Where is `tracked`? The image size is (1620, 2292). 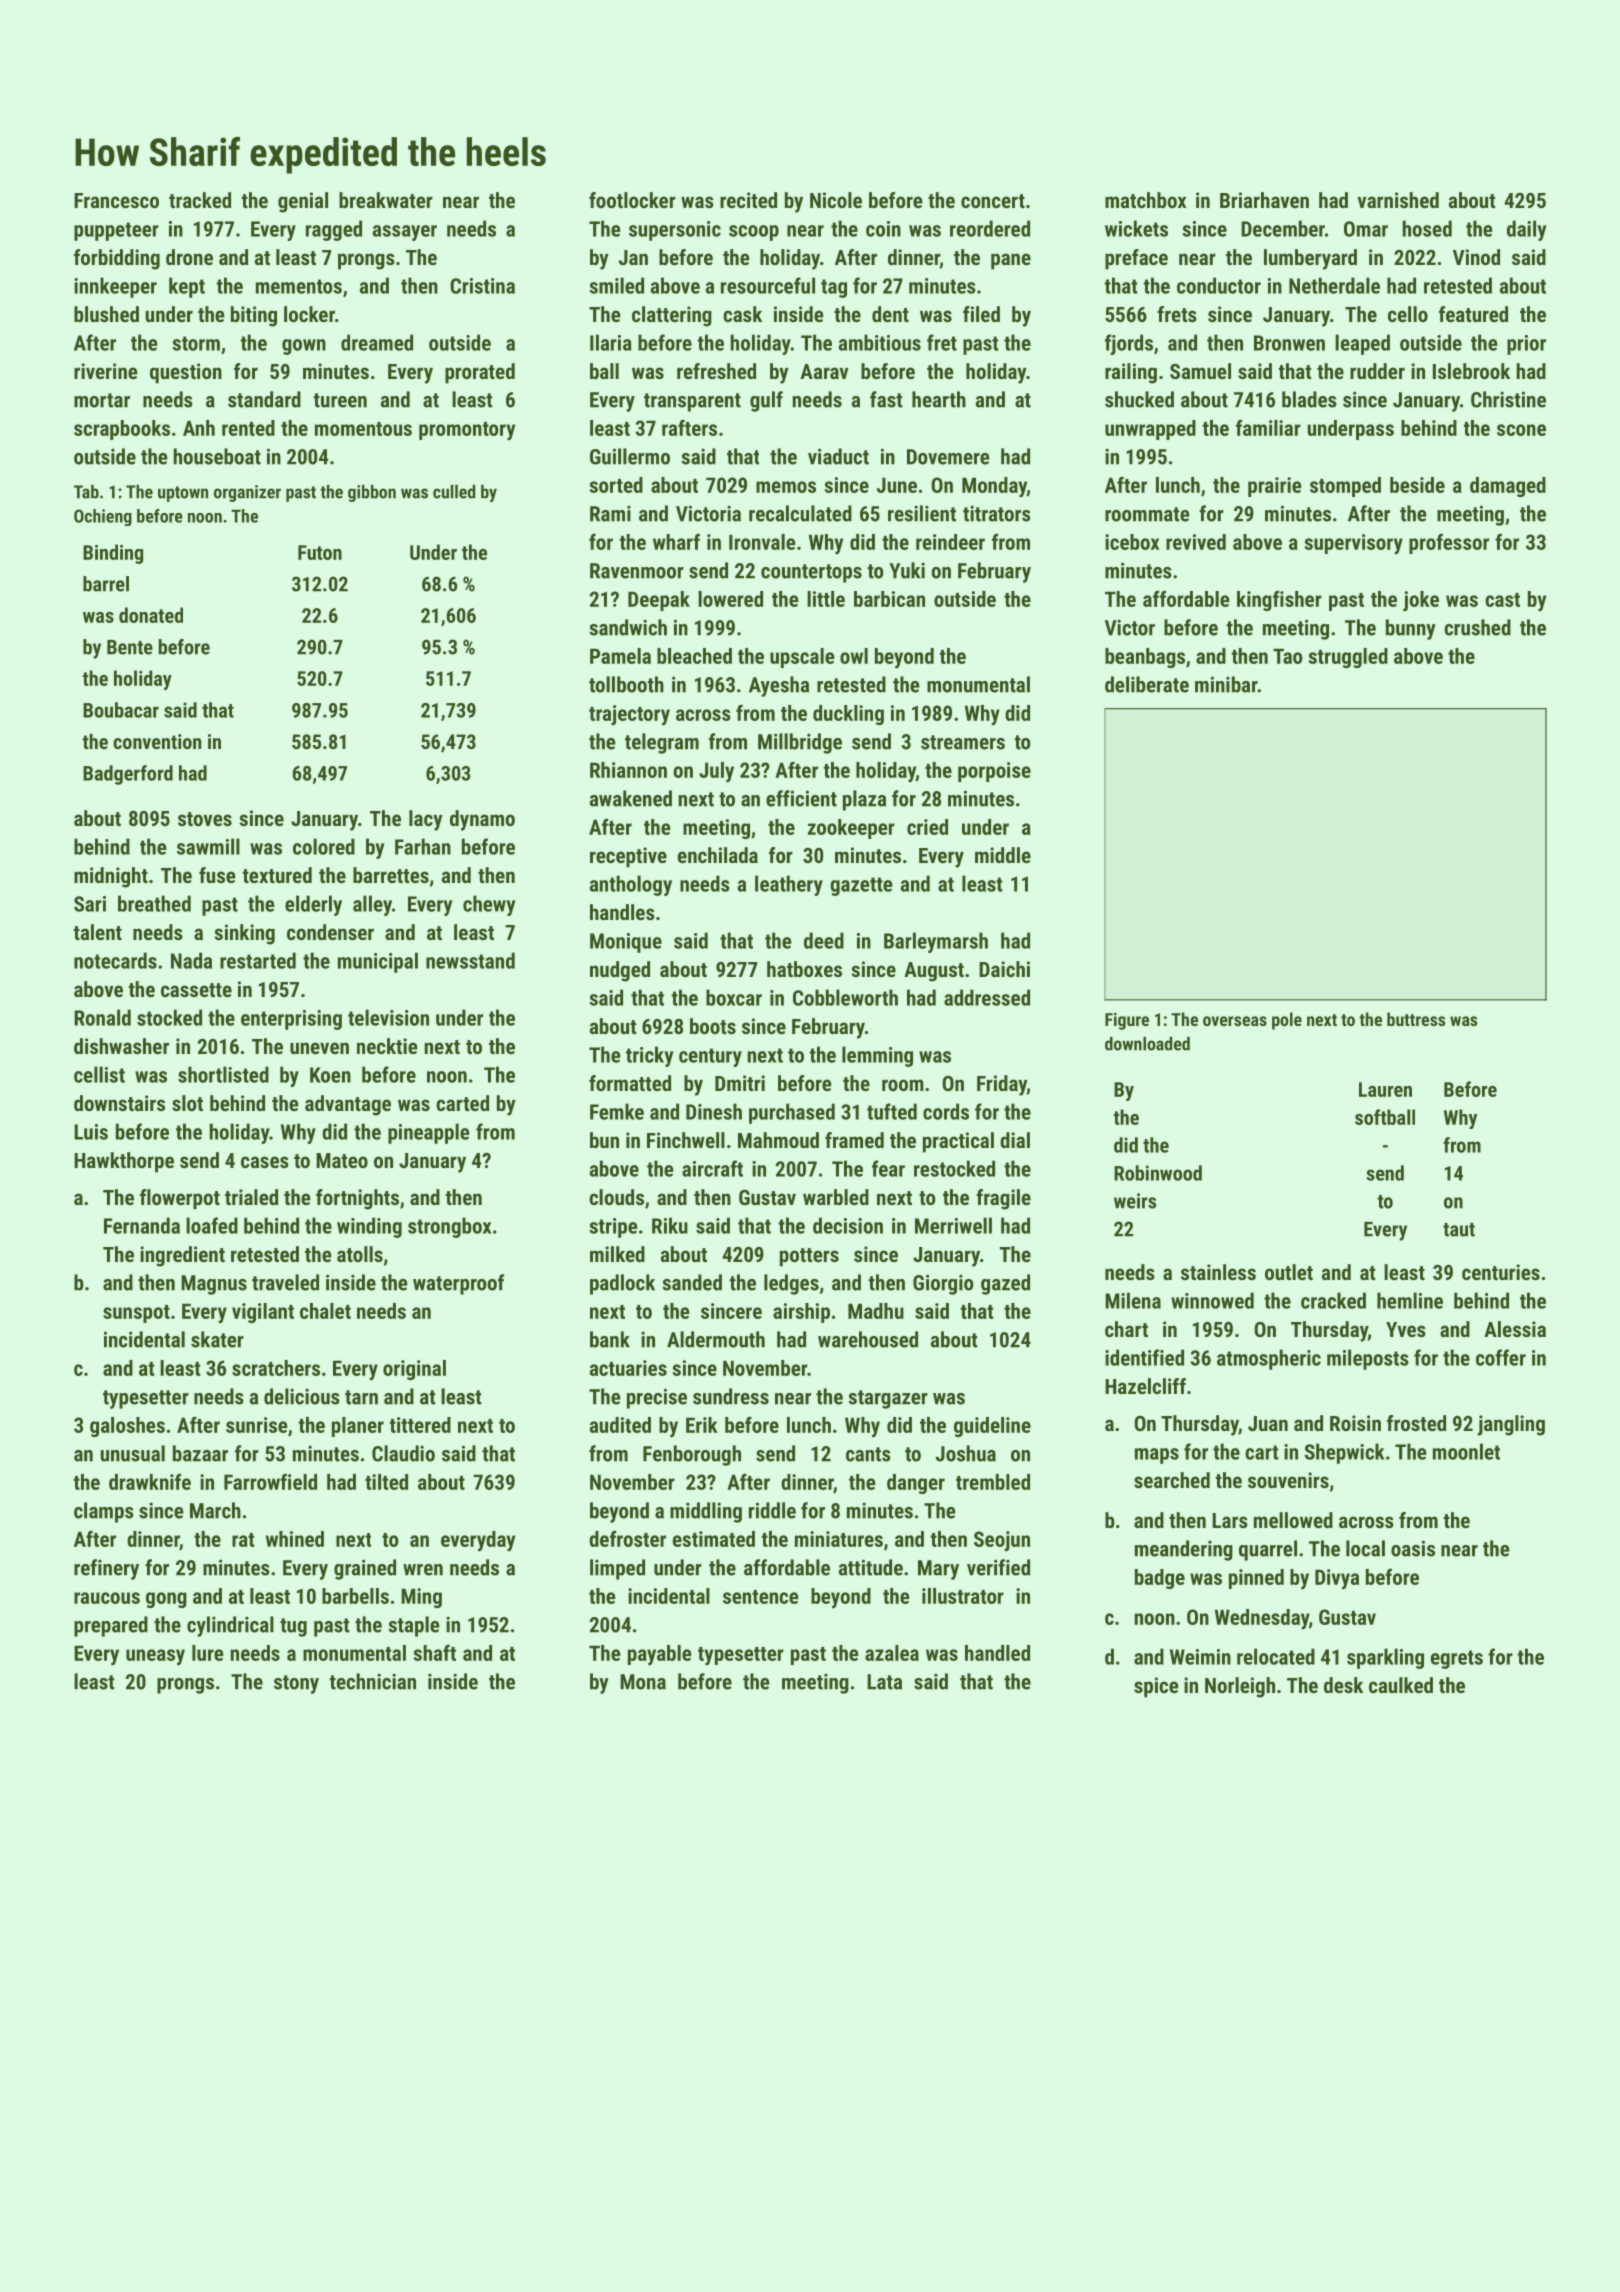 tracked is located at coordinates (200, 200).
